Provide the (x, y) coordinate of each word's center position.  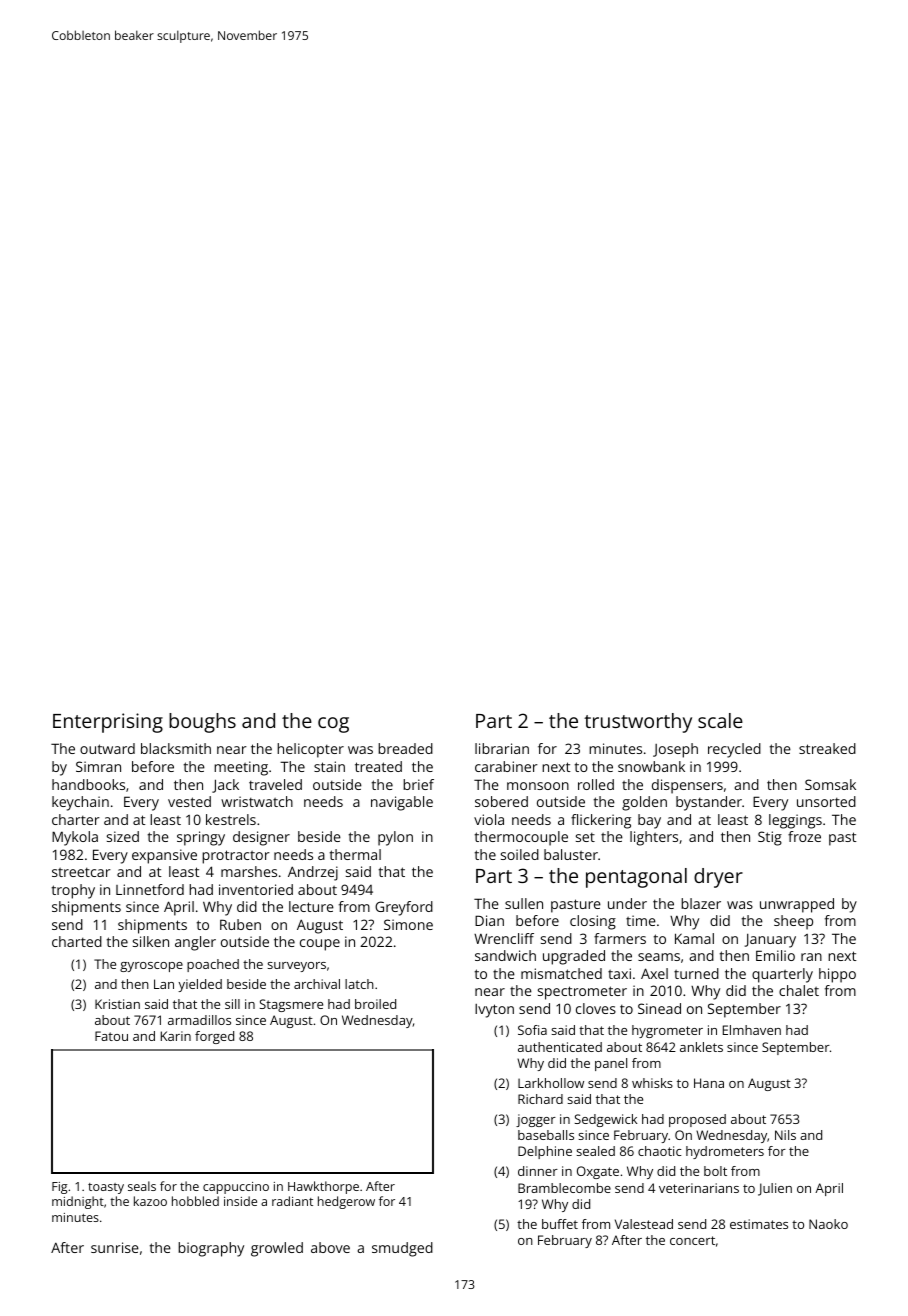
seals (142, 1186)
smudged (402, 1249)
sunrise (115, 1247)
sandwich (505, 955)
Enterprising (108, 723)
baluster (571, 854)
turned (696, 973)
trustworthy (638, 723)
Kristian (117, 1004)
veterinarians (699, 1188)
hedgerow (346, 1202)
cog (333, 725)
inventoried (256, 889)
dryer (718, 878)
